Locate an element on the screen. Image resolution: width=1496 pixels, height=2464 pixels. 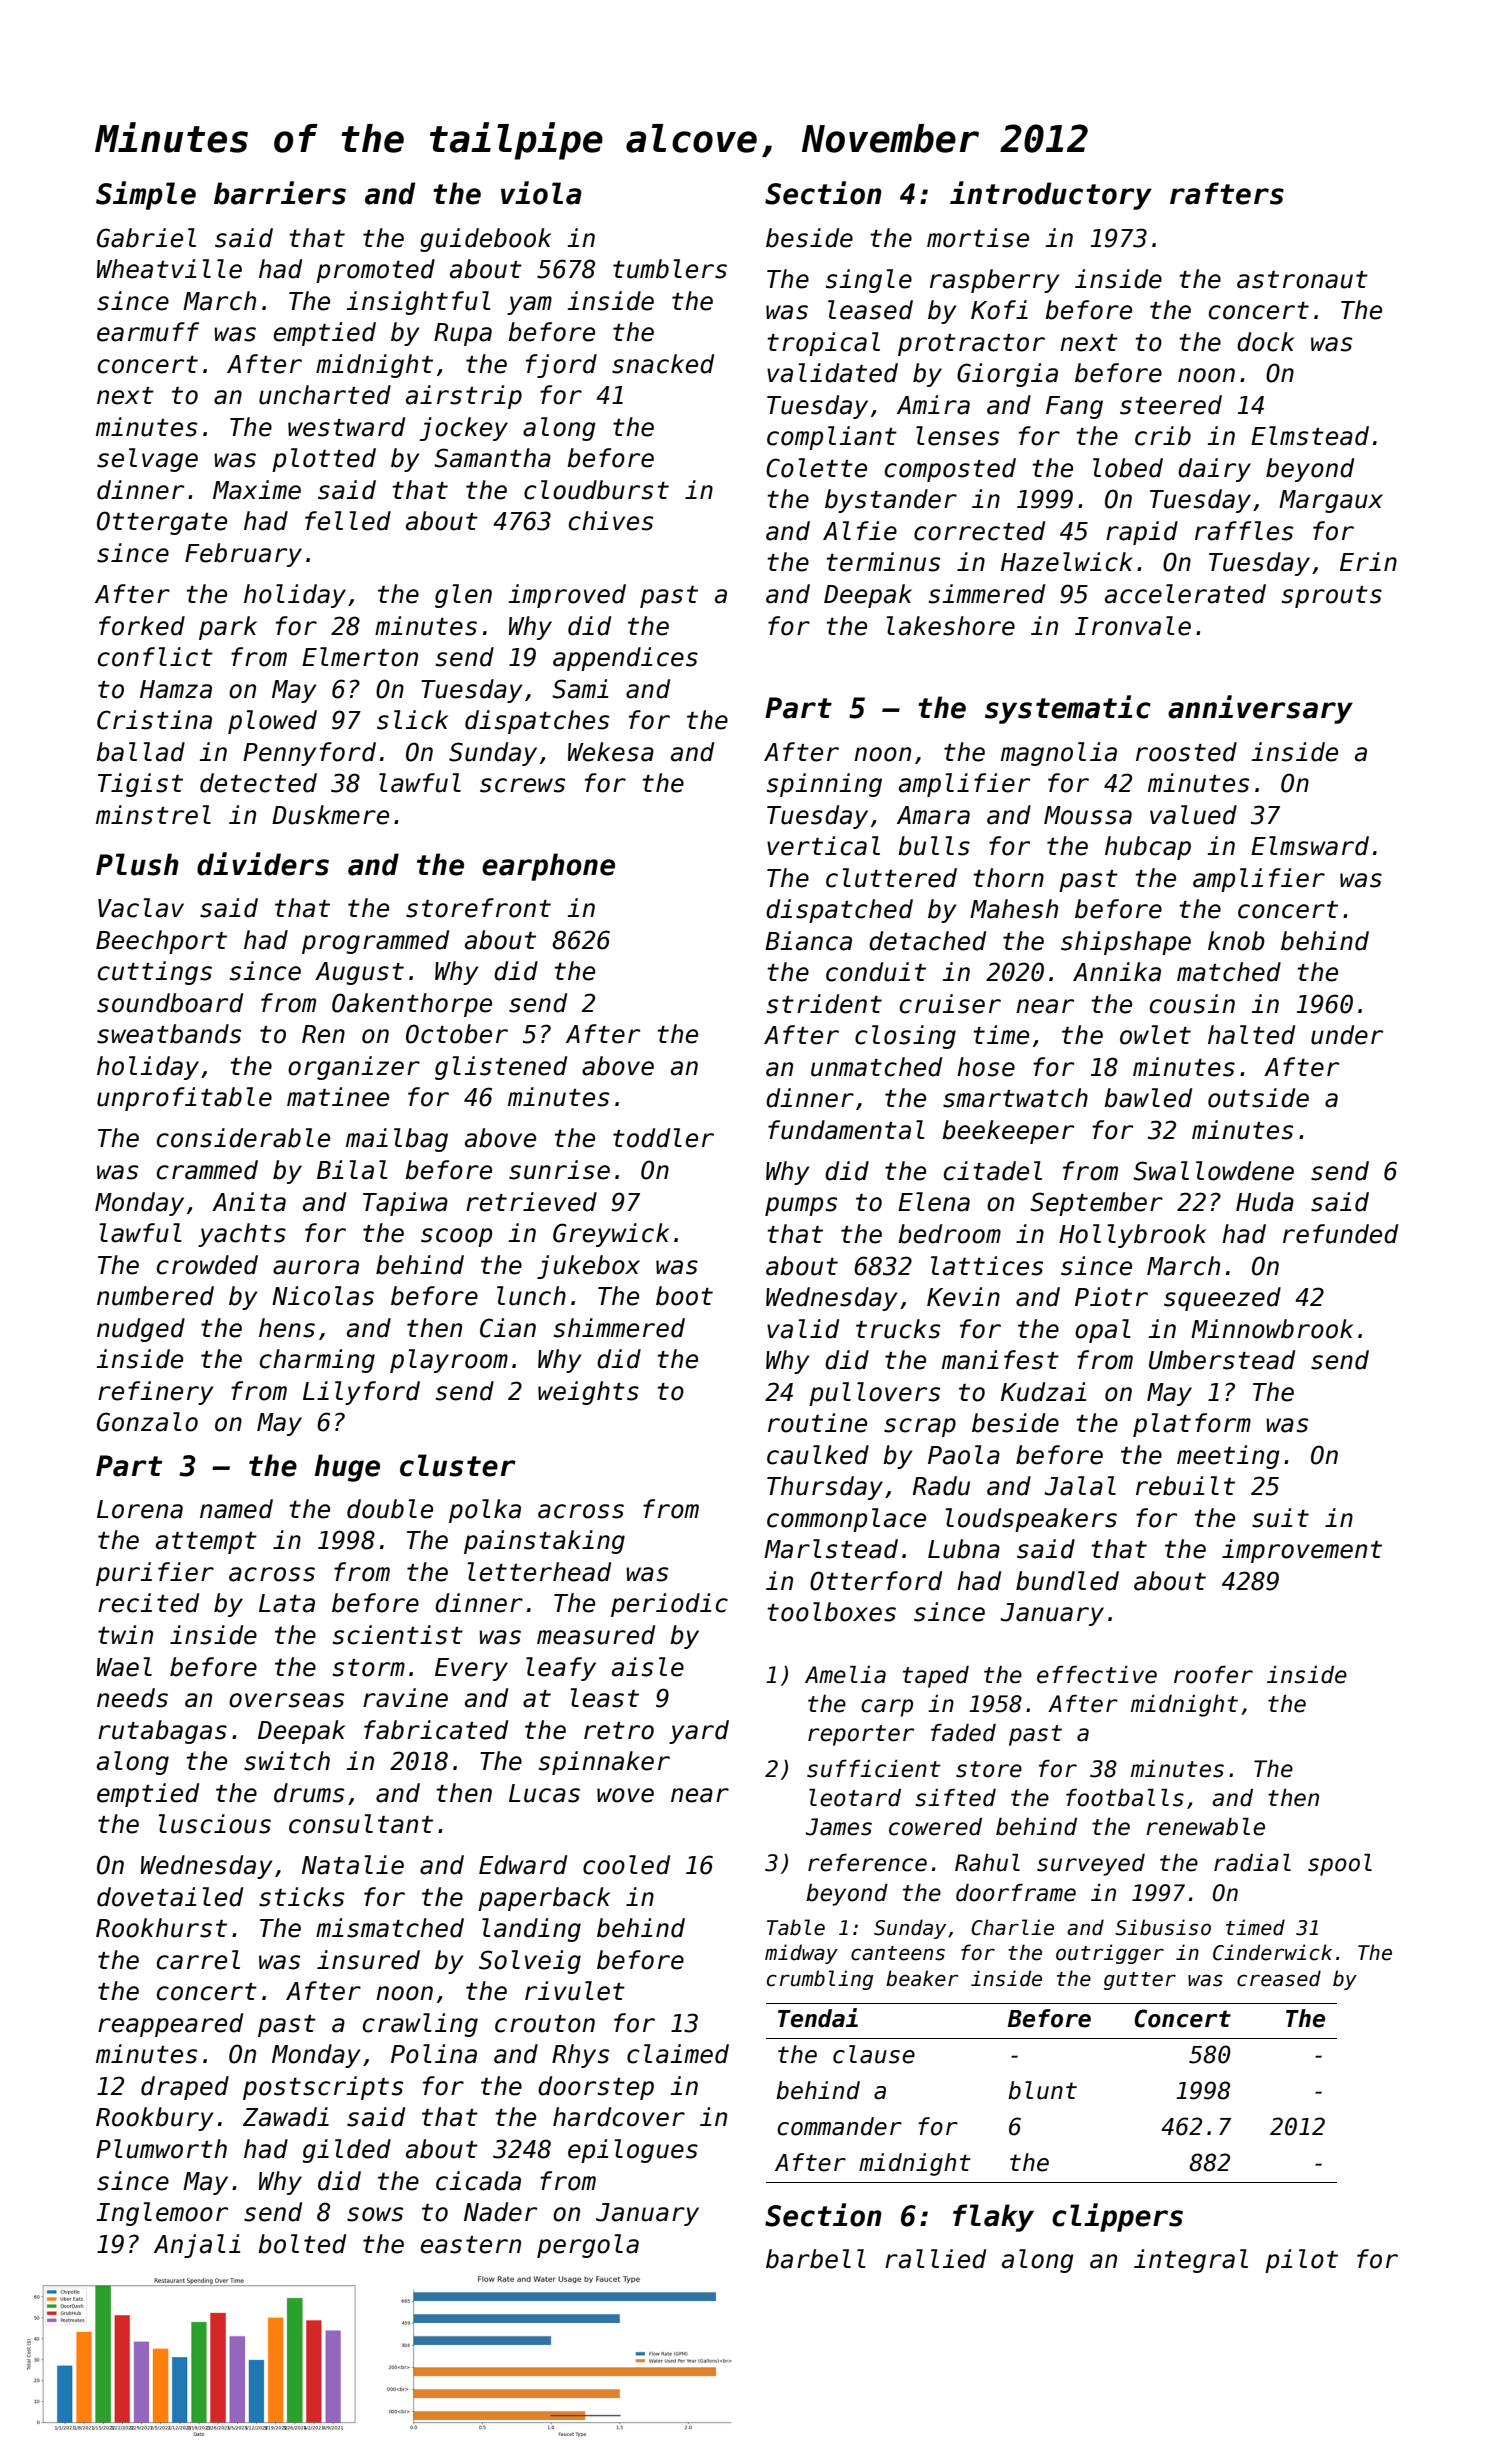
Minnowbrook is located at coordinates (1272, 1329).
